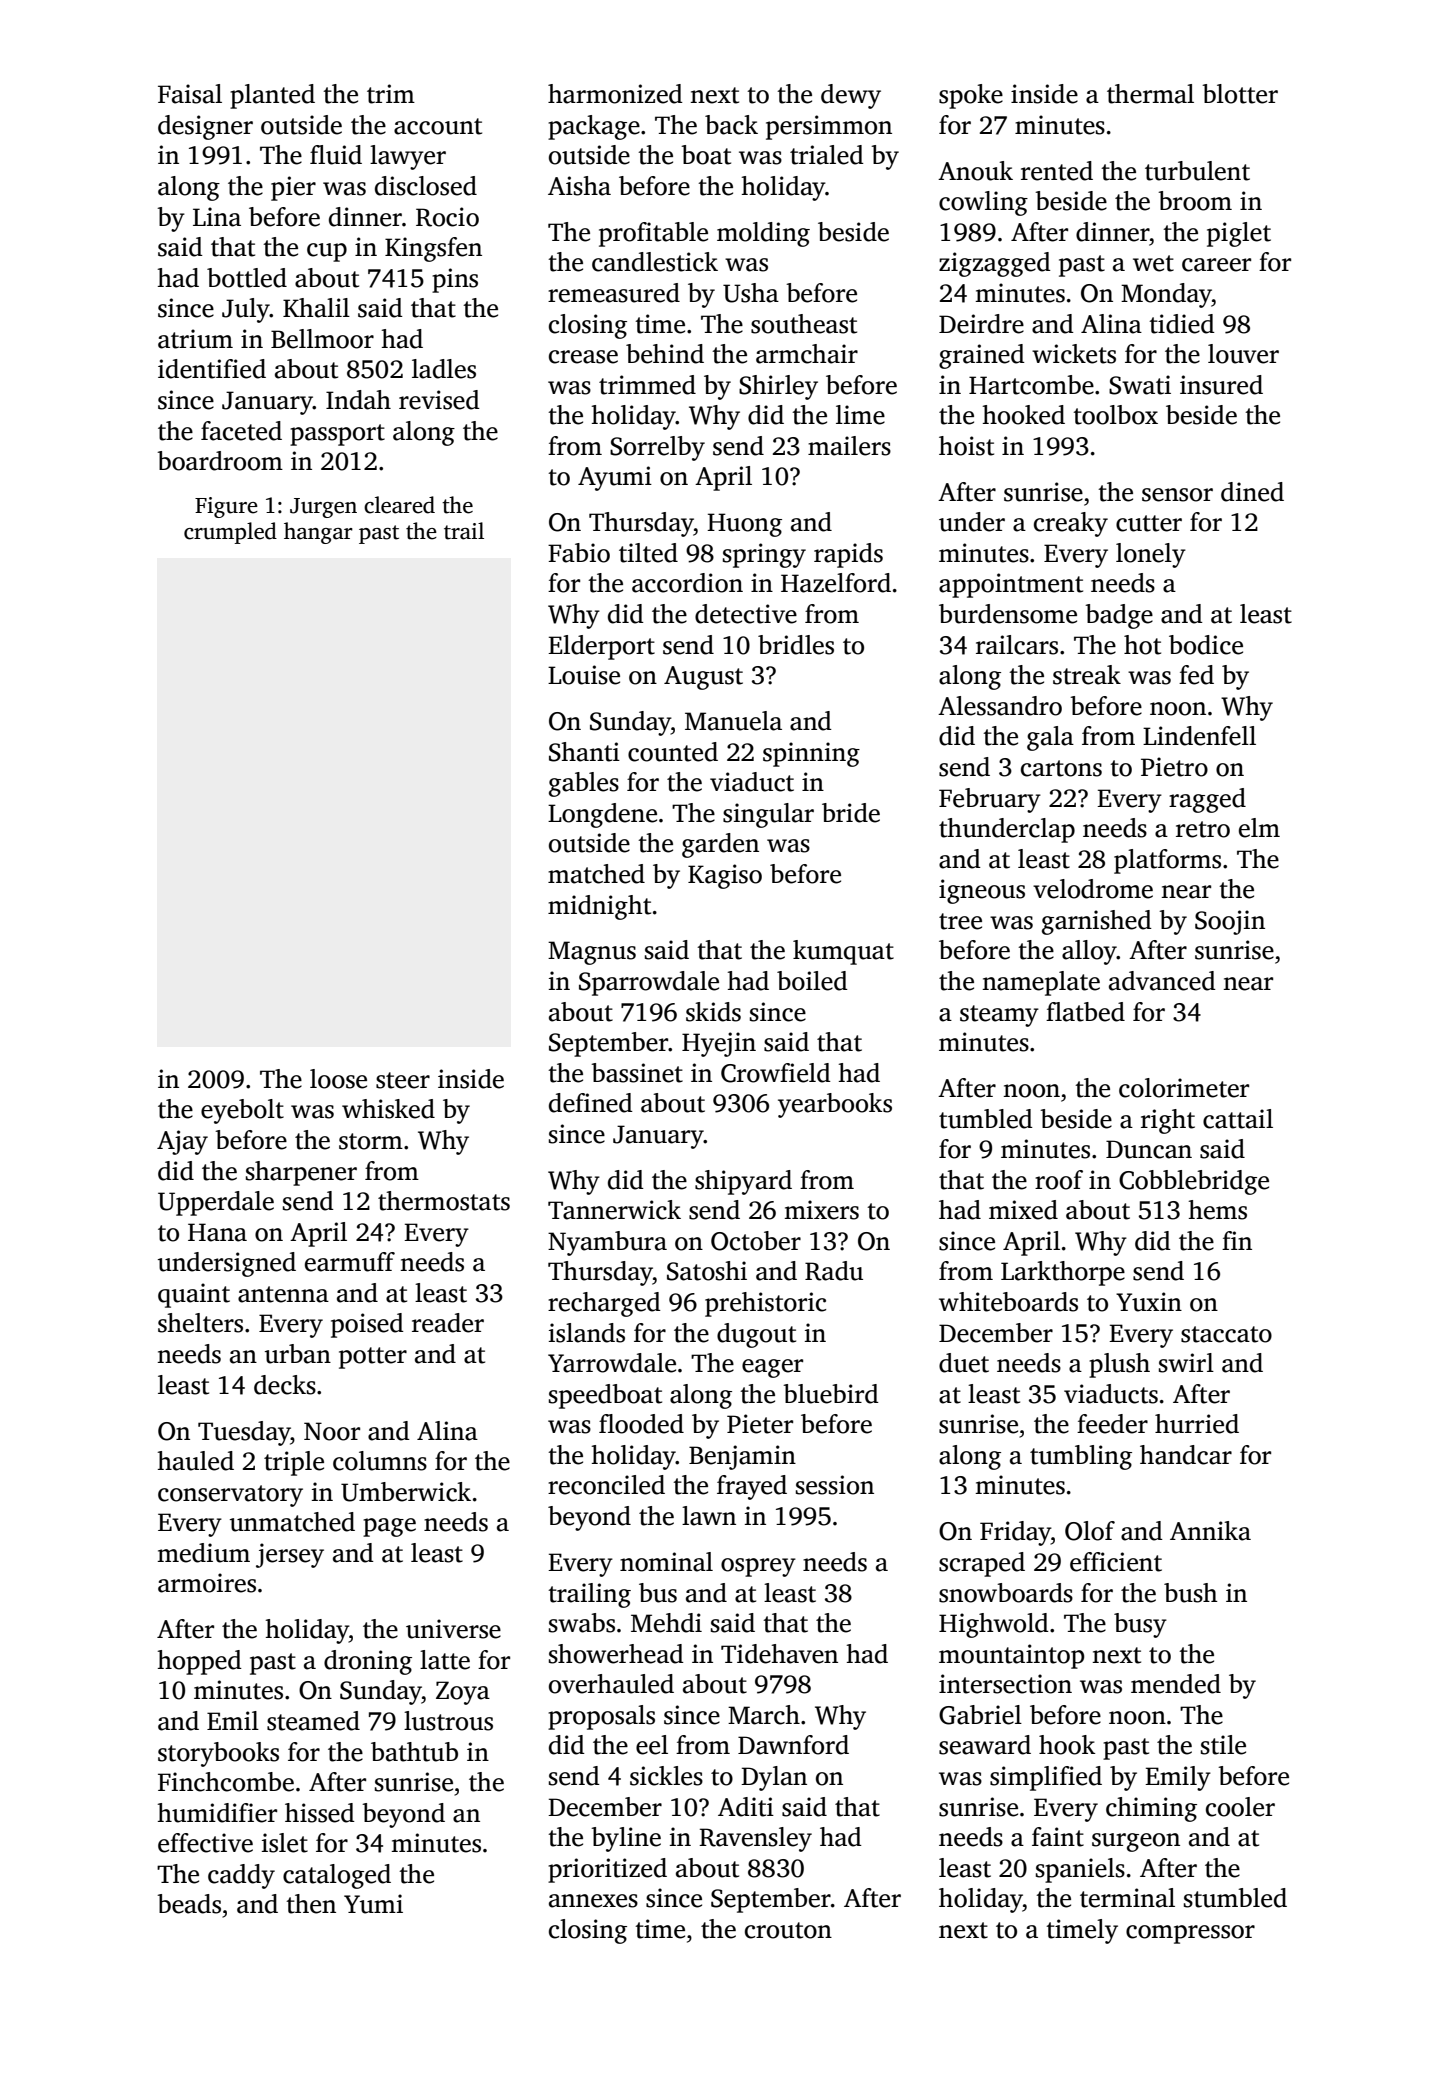  What do you see at coordinates (615, 94) in the screenshot?
I see `harmonized` at bounding box center [615, 94].
